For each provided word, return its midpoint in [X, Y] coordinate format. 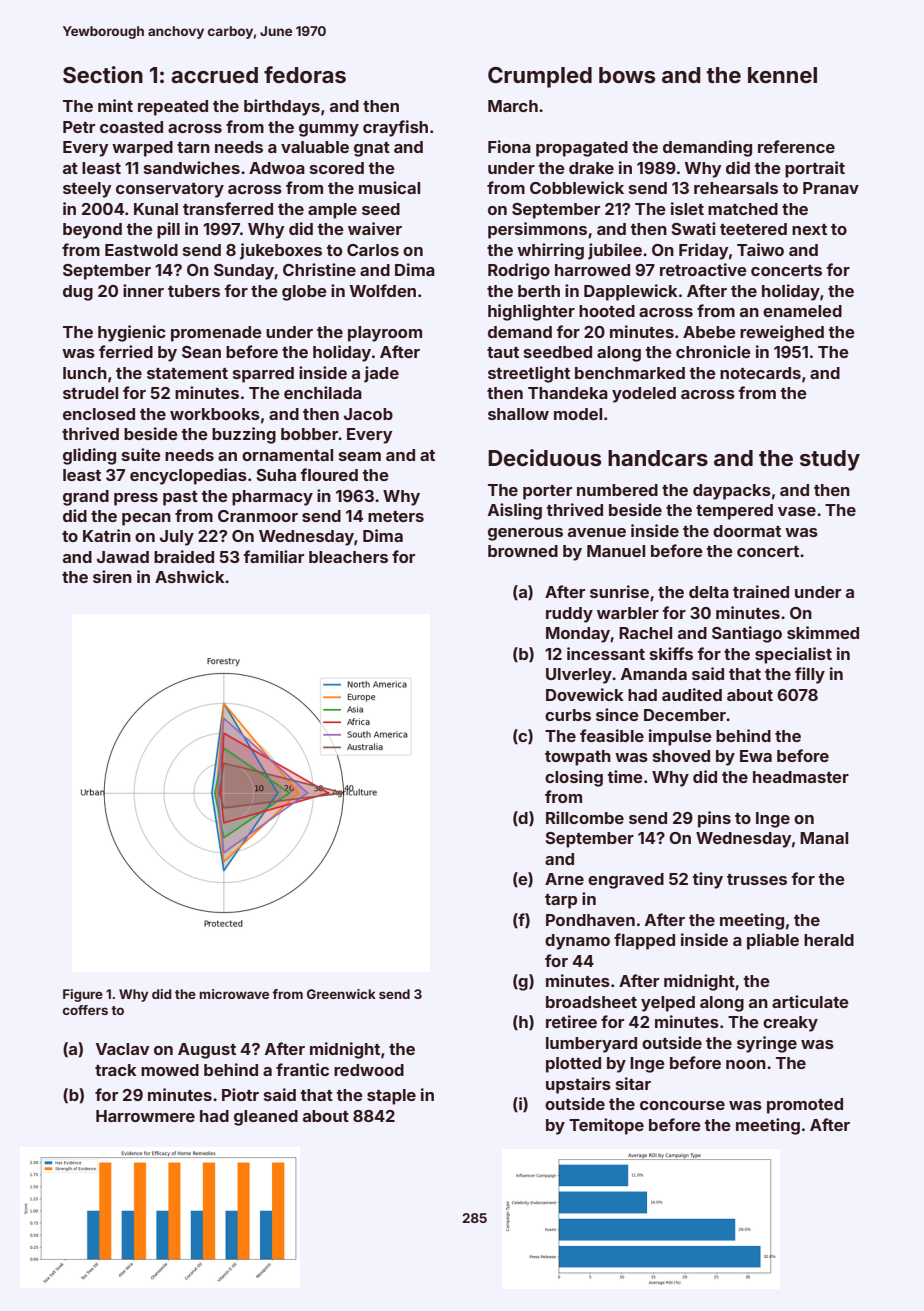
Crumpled [540, 77]
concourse [682, 1105]
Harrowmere [145, 1116]
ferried [126, 351]
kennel [782, 75]
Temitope [606, 1126]
